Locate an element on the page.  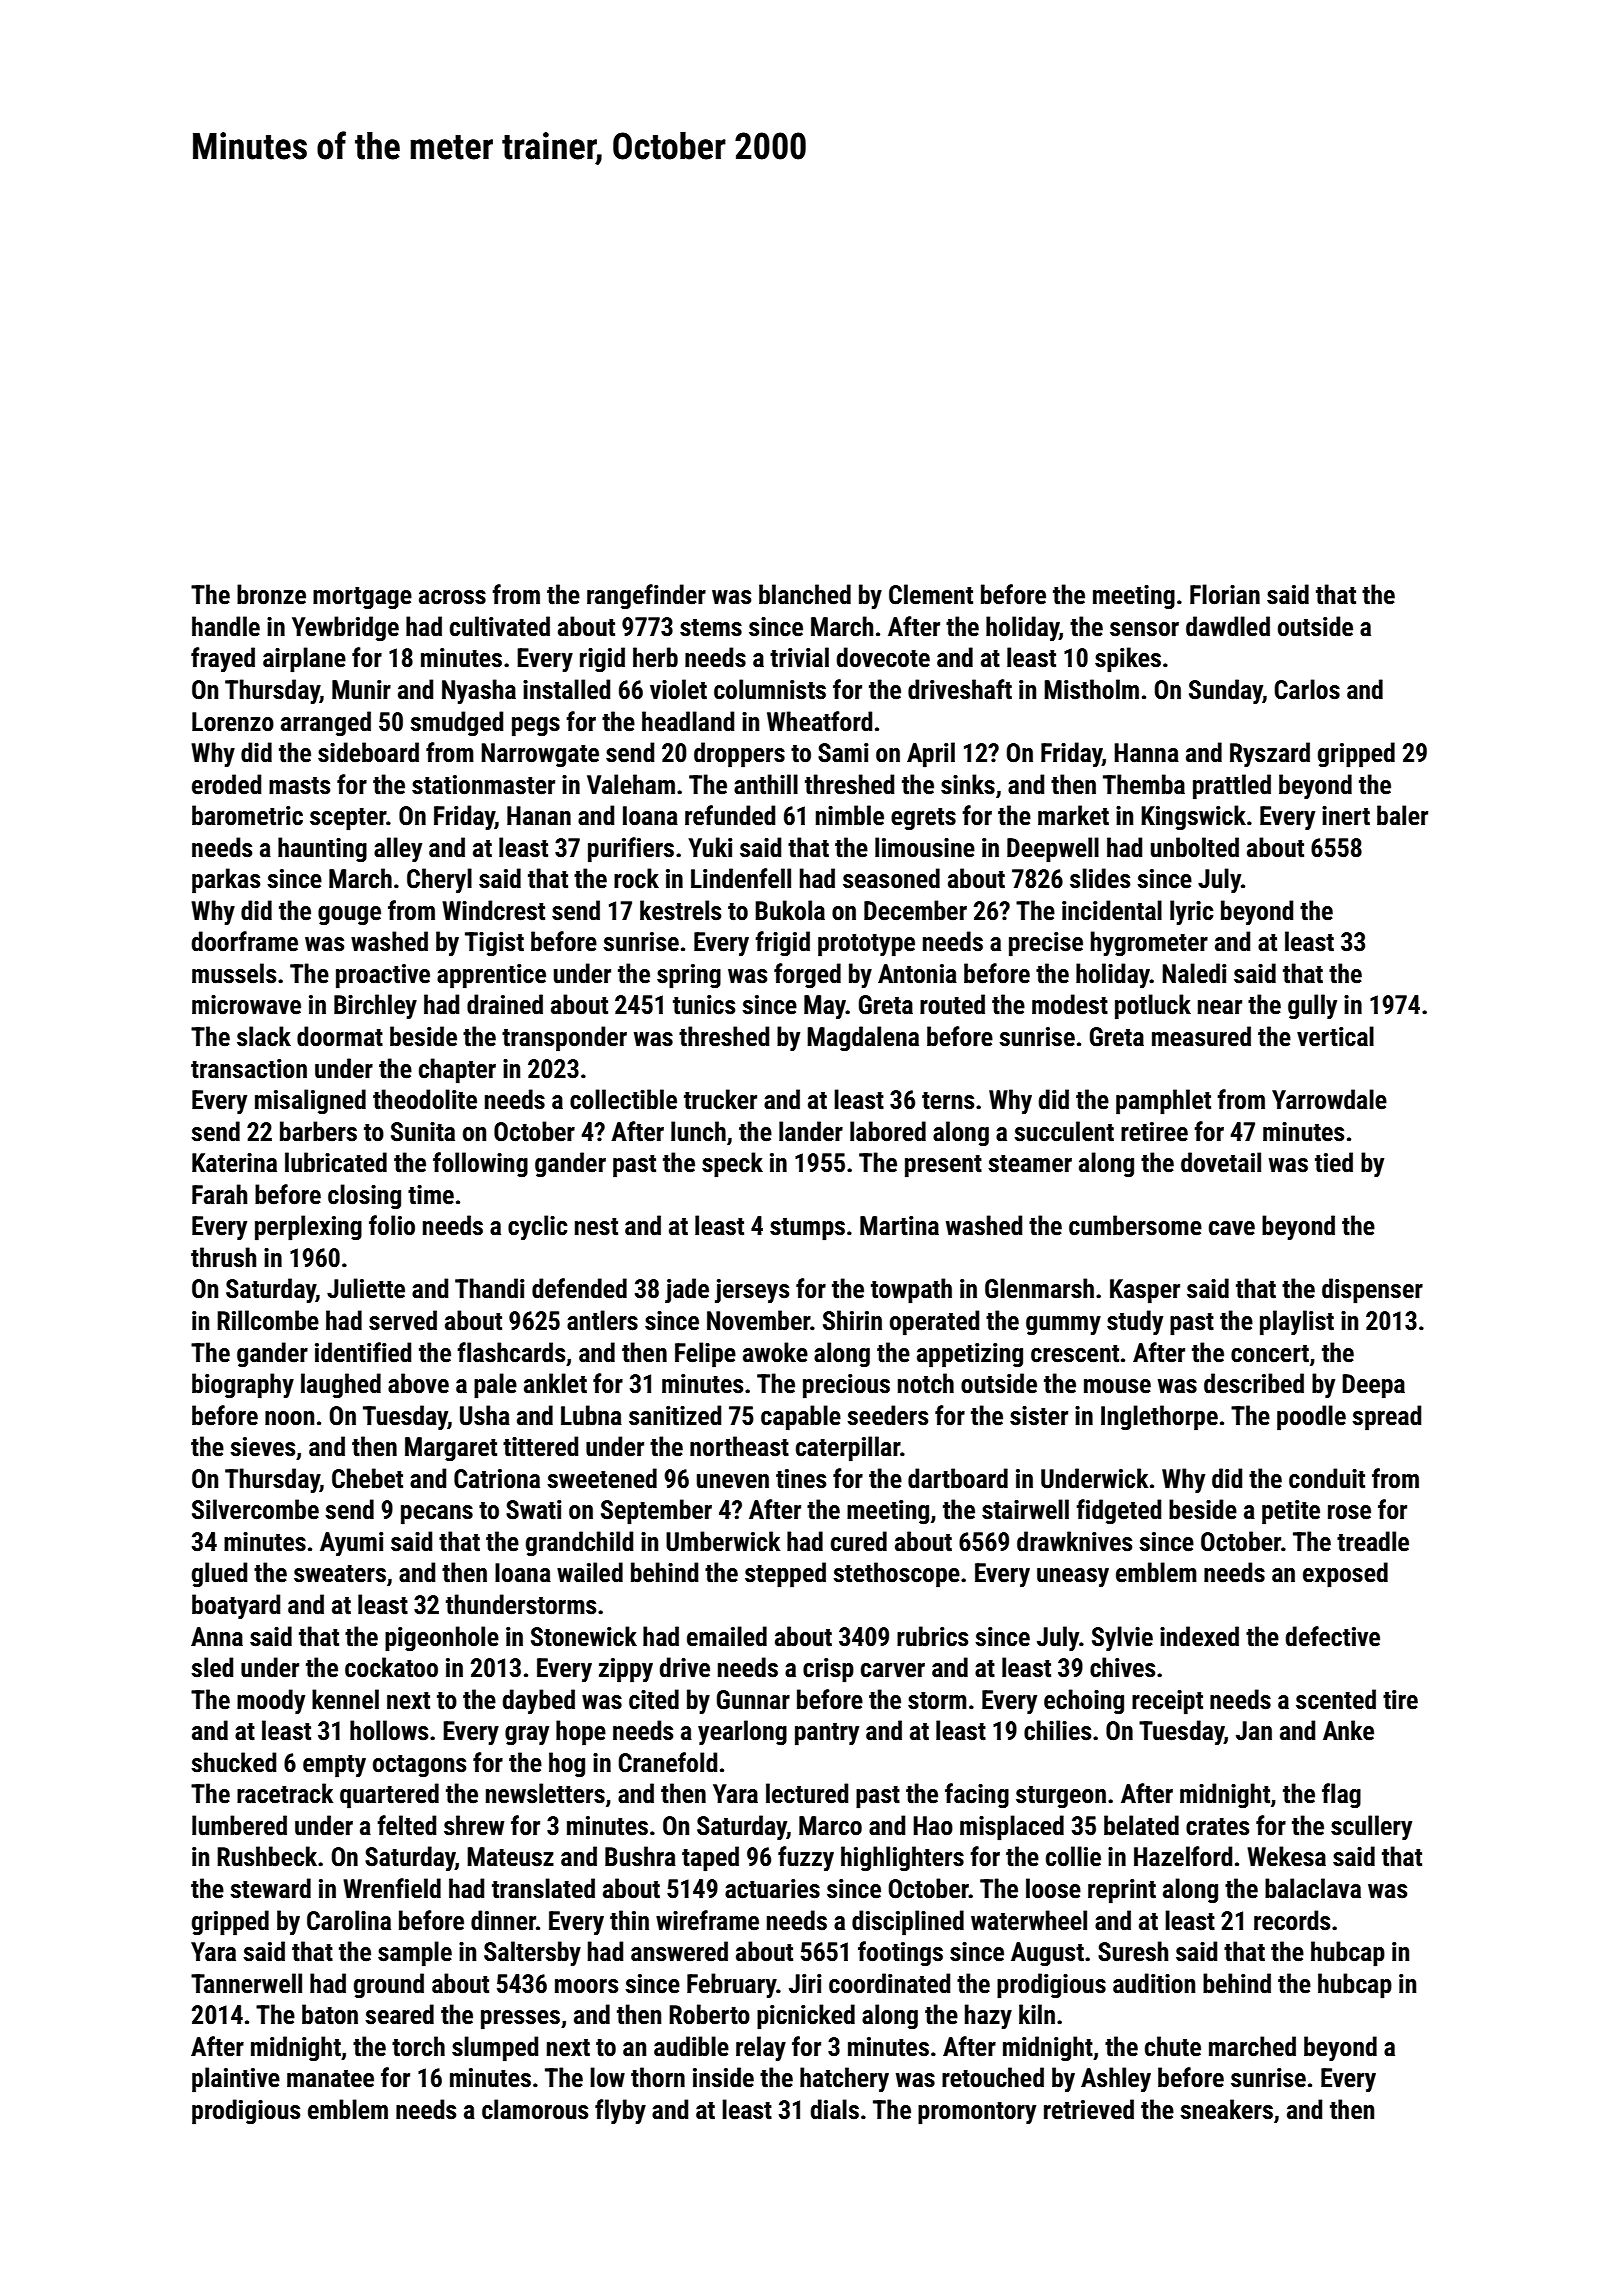
microwave is located at coordinates (246, 1005).
